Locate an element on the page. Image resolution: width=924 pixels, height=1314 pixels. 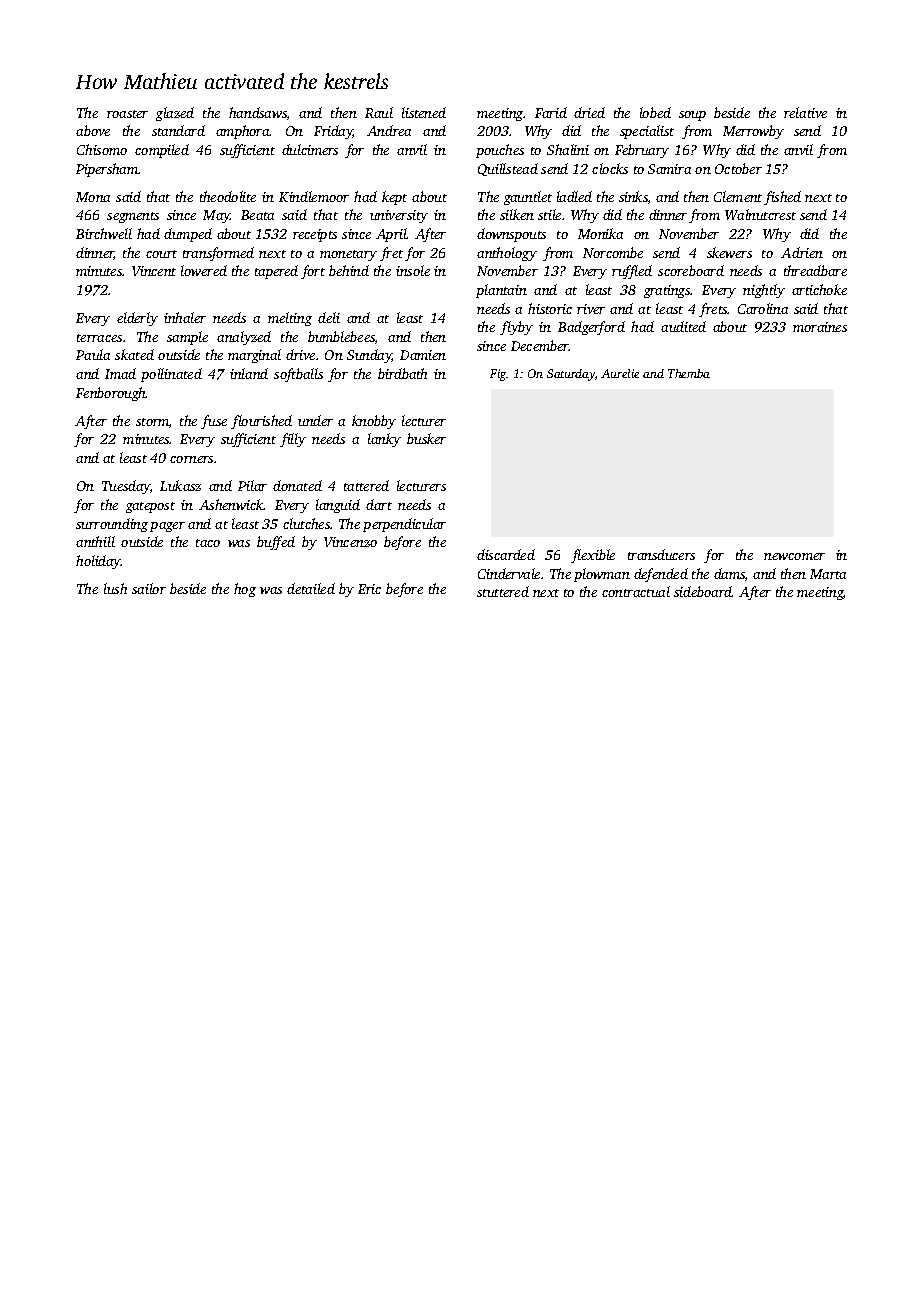
Shalini is located at coordinates (568, 149).
